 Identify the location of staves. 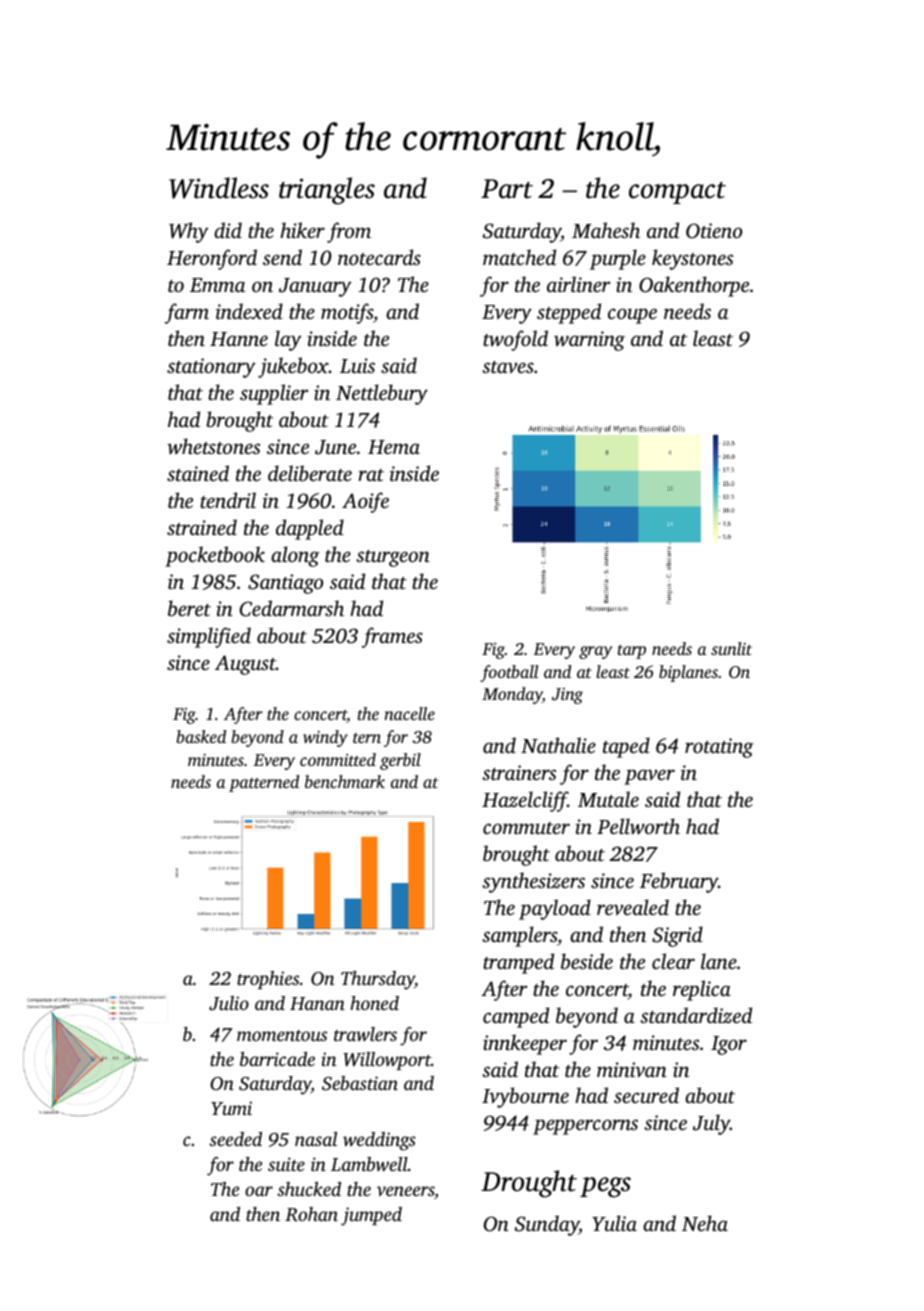
(508, 367).
